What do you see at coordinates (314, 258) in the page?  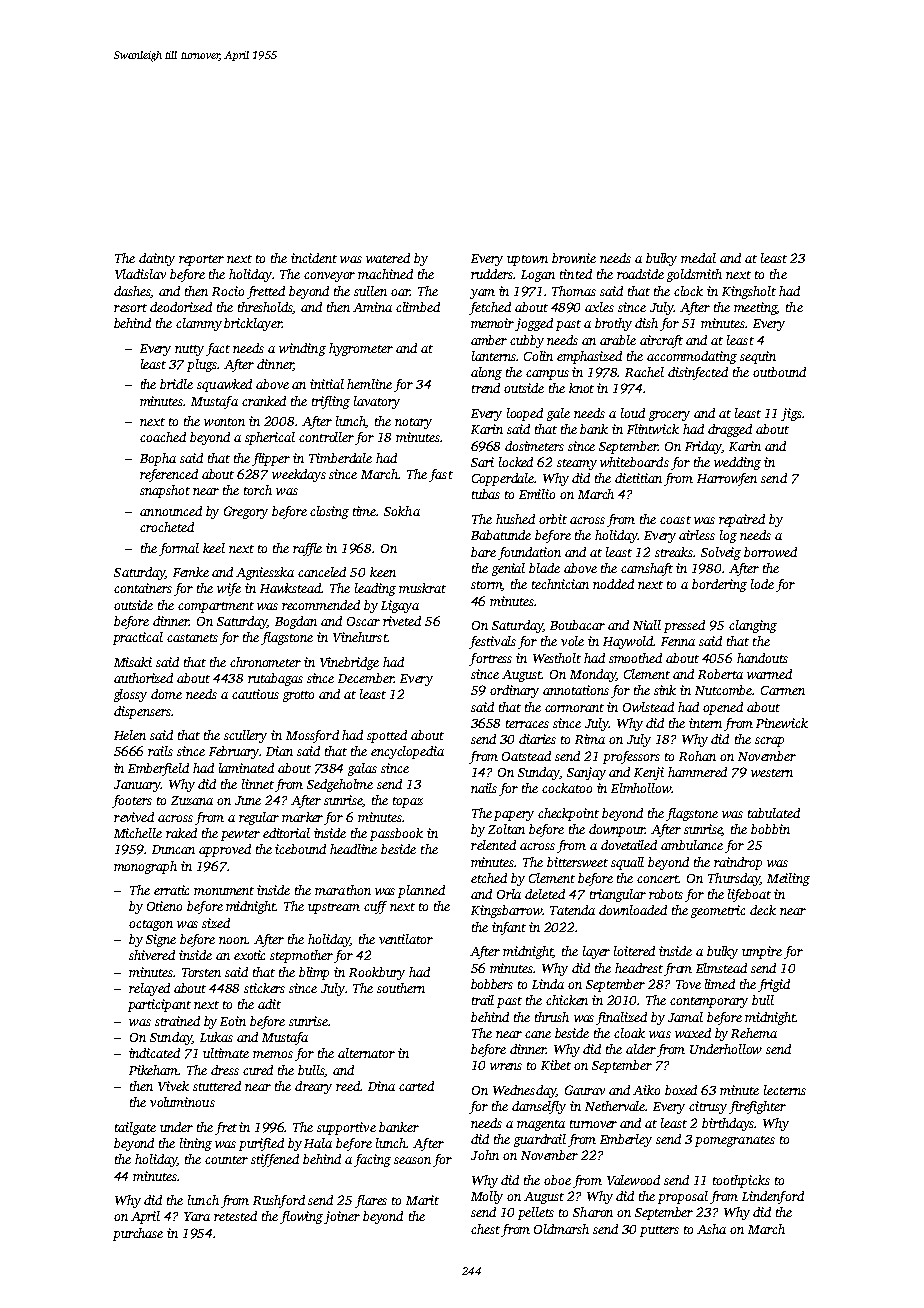 I see `incident` at bounding box center [314, 258].
